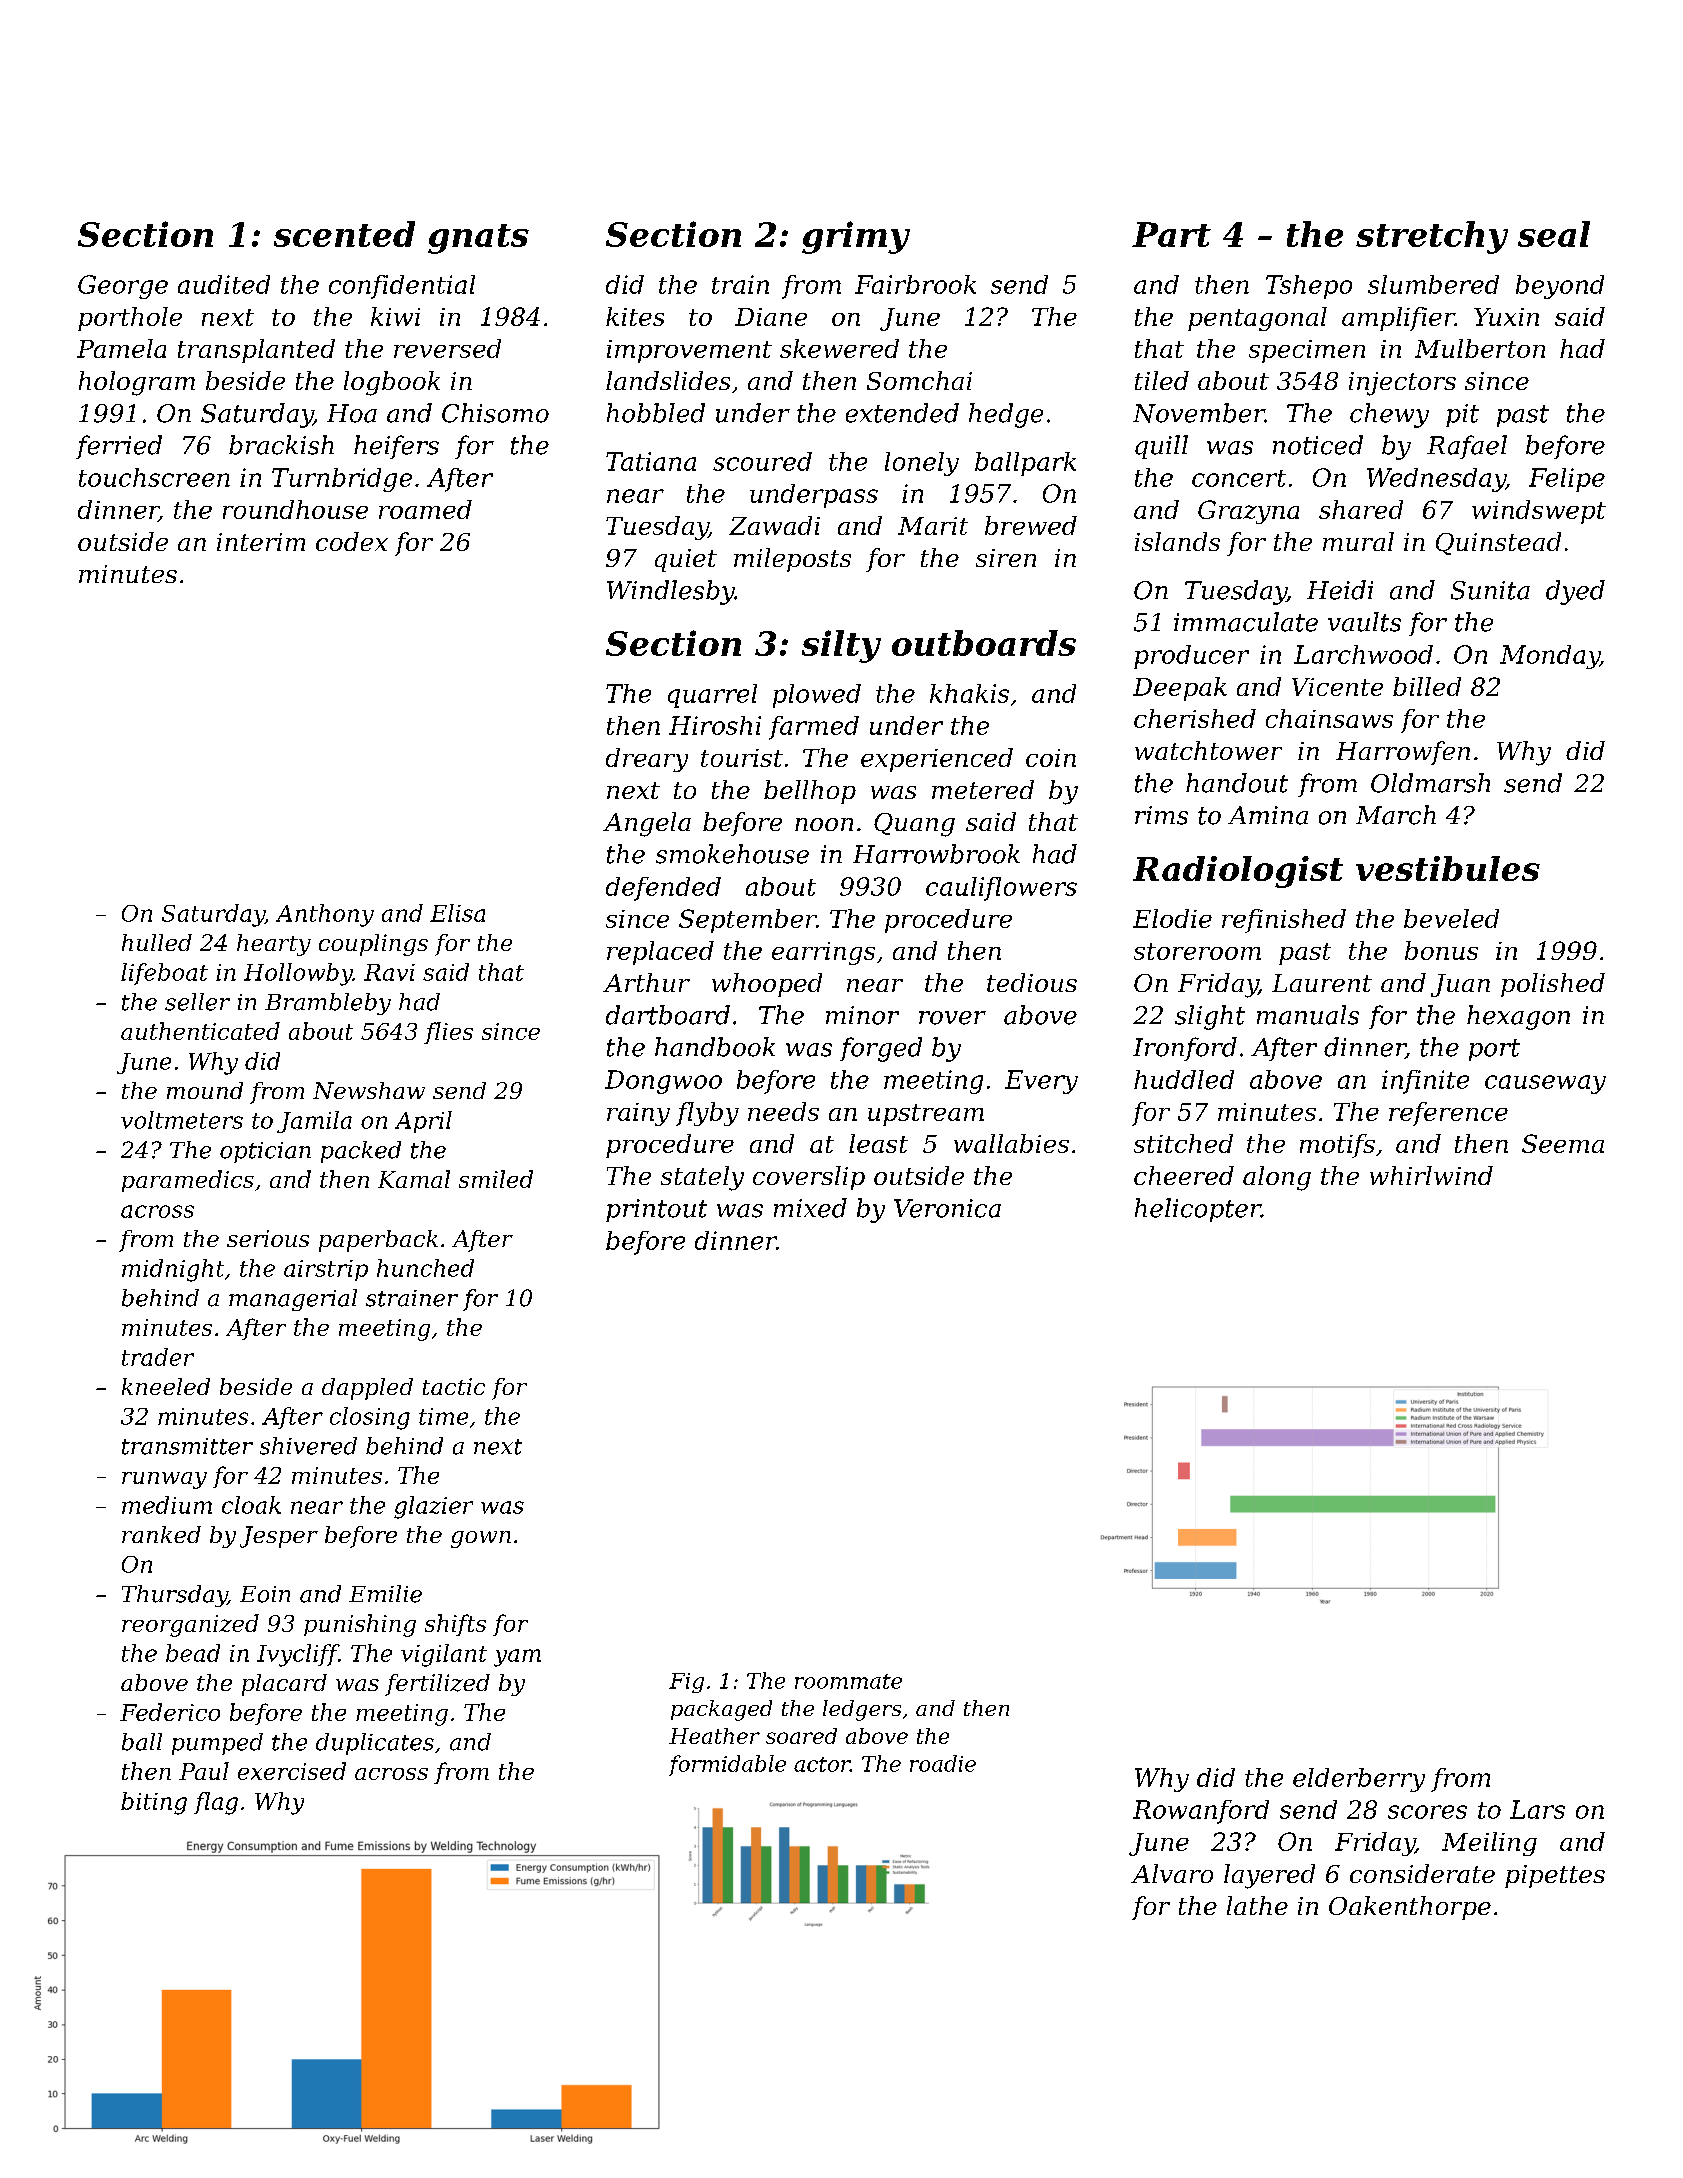 The image size is (1683, 2178). I want to click on pipettes, so click(1555, 1876).
